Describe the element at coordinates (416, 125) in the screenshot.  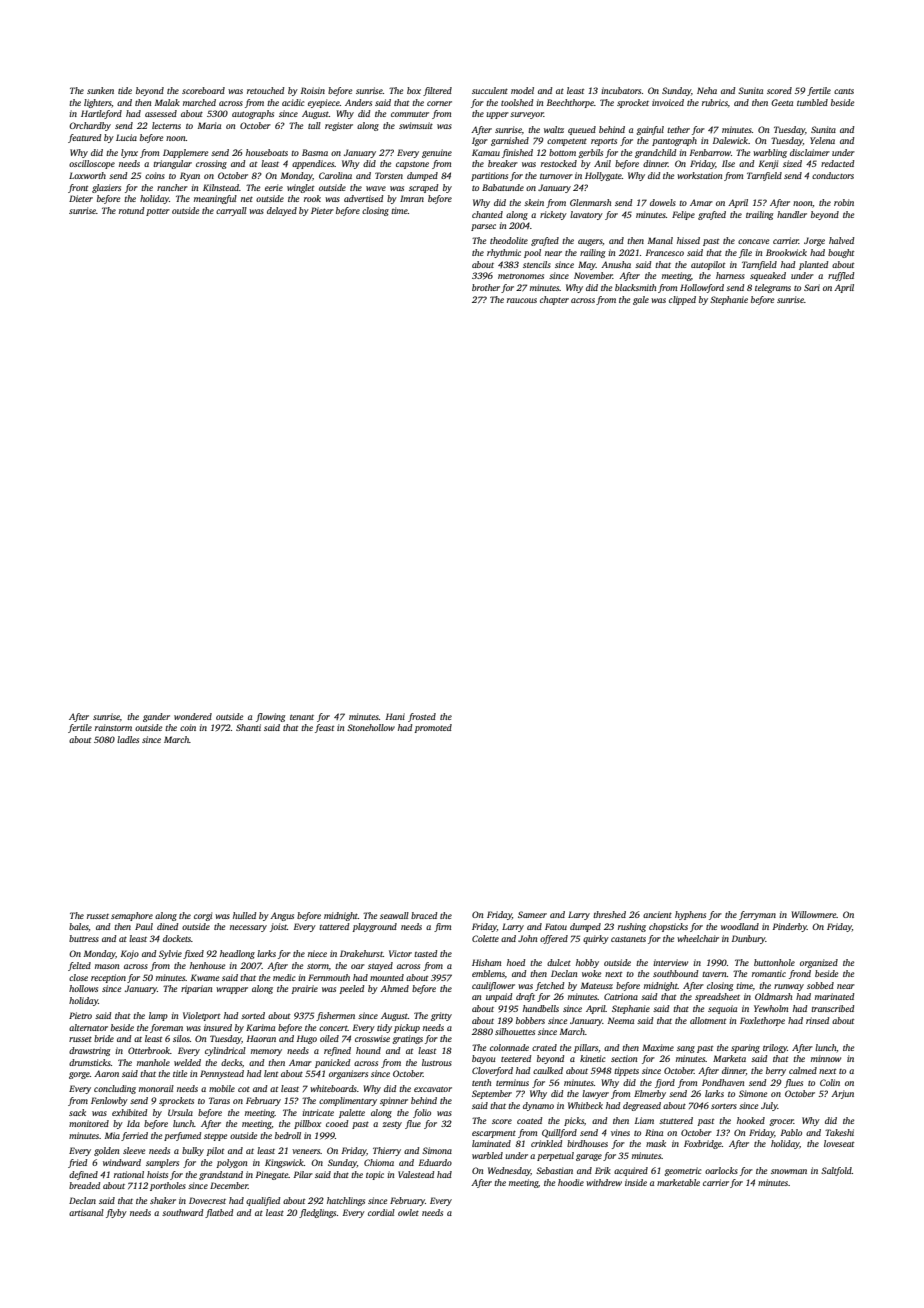
I see `swimsuit` at that location.
